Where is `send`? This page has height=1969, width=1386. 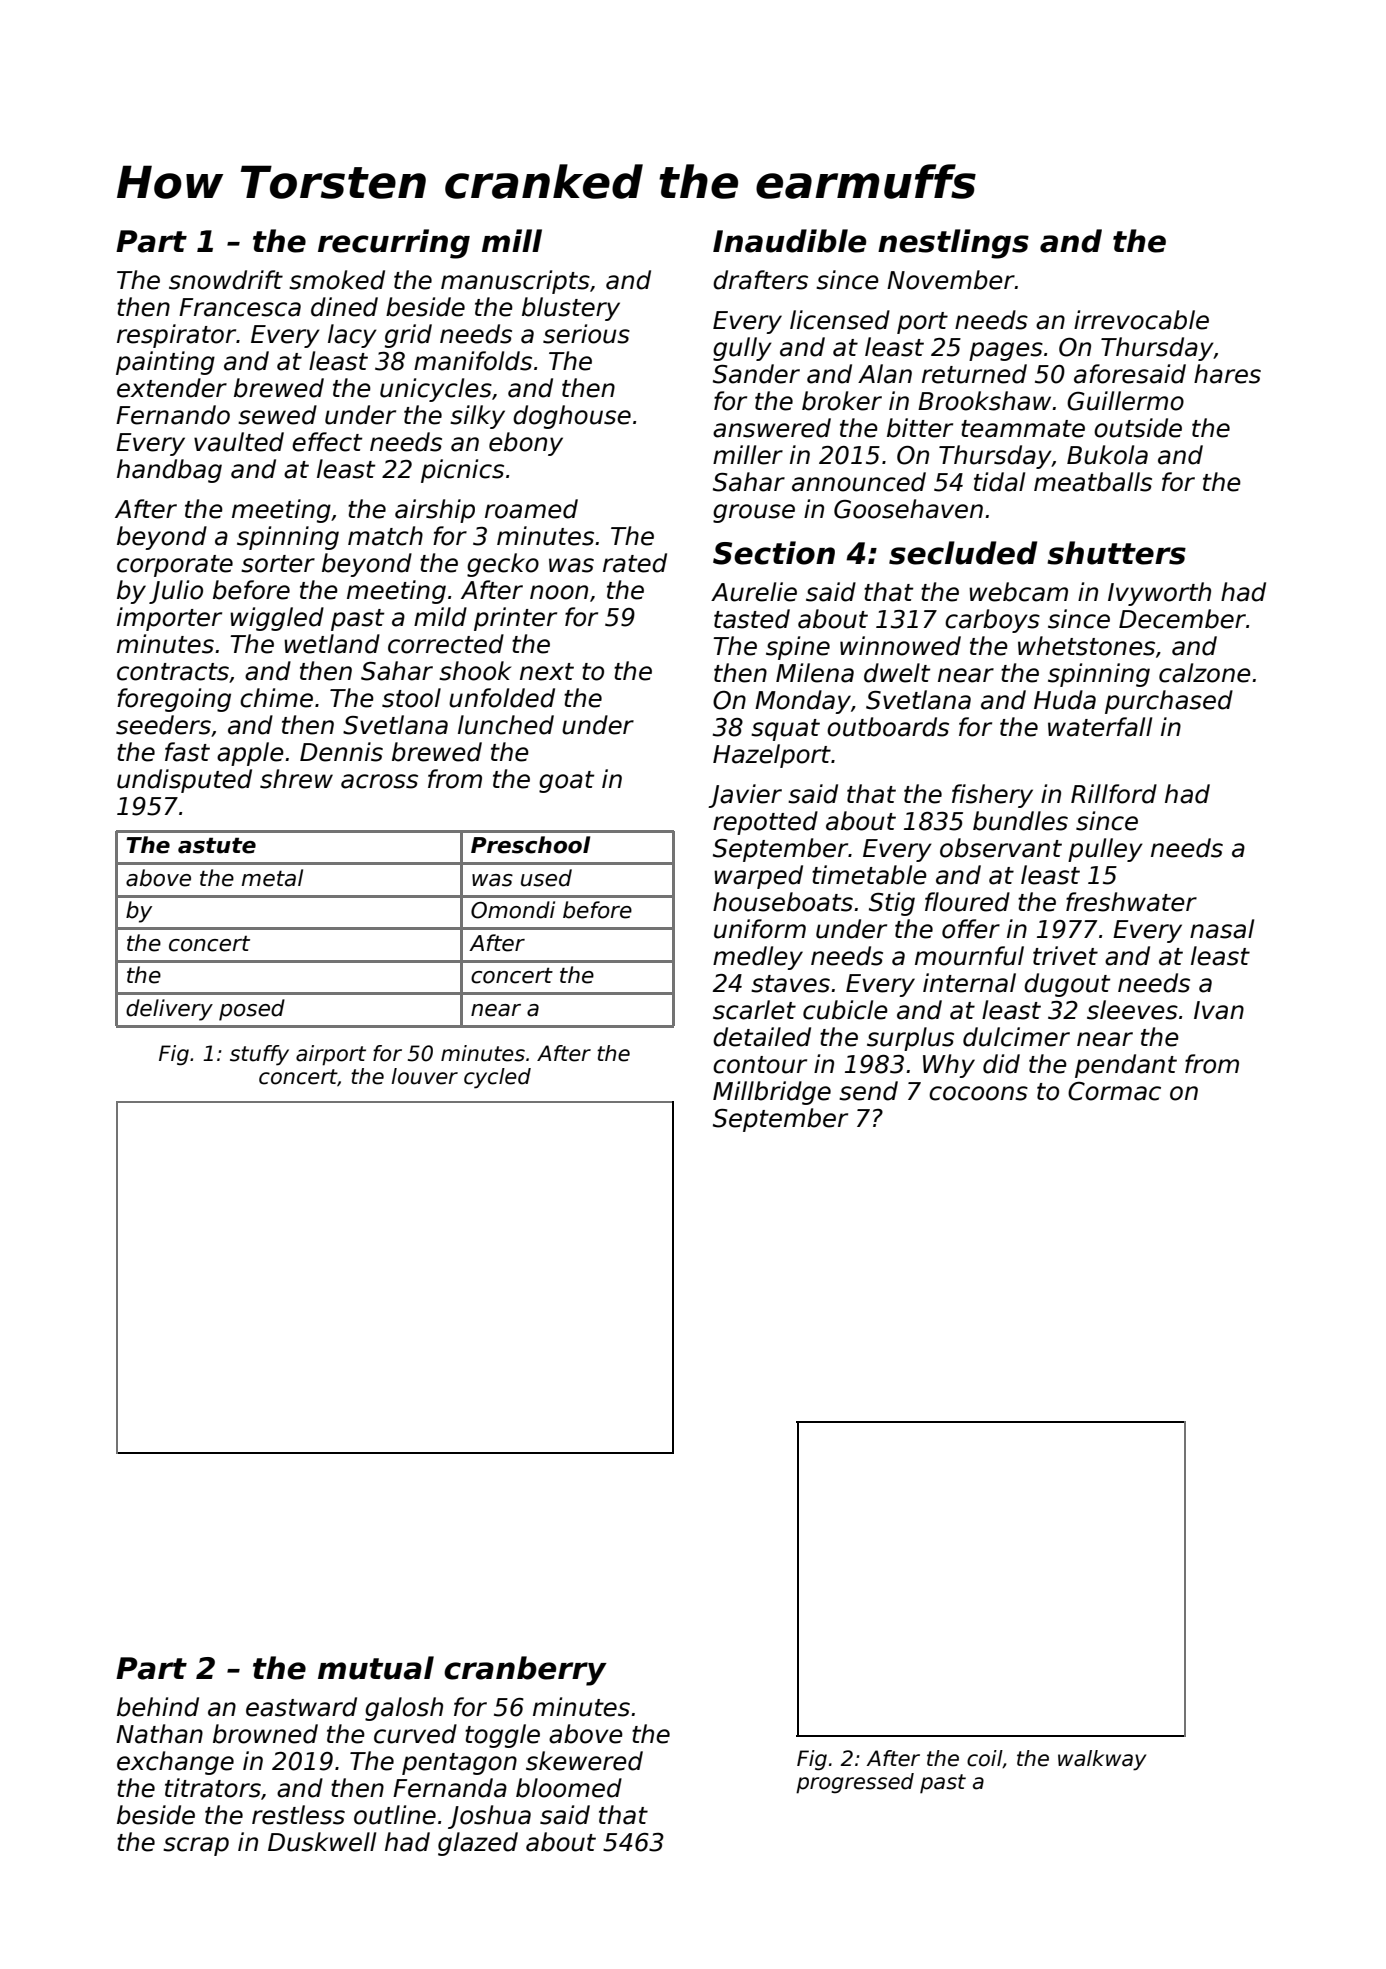
send is located at coordinates (868, 1091).
